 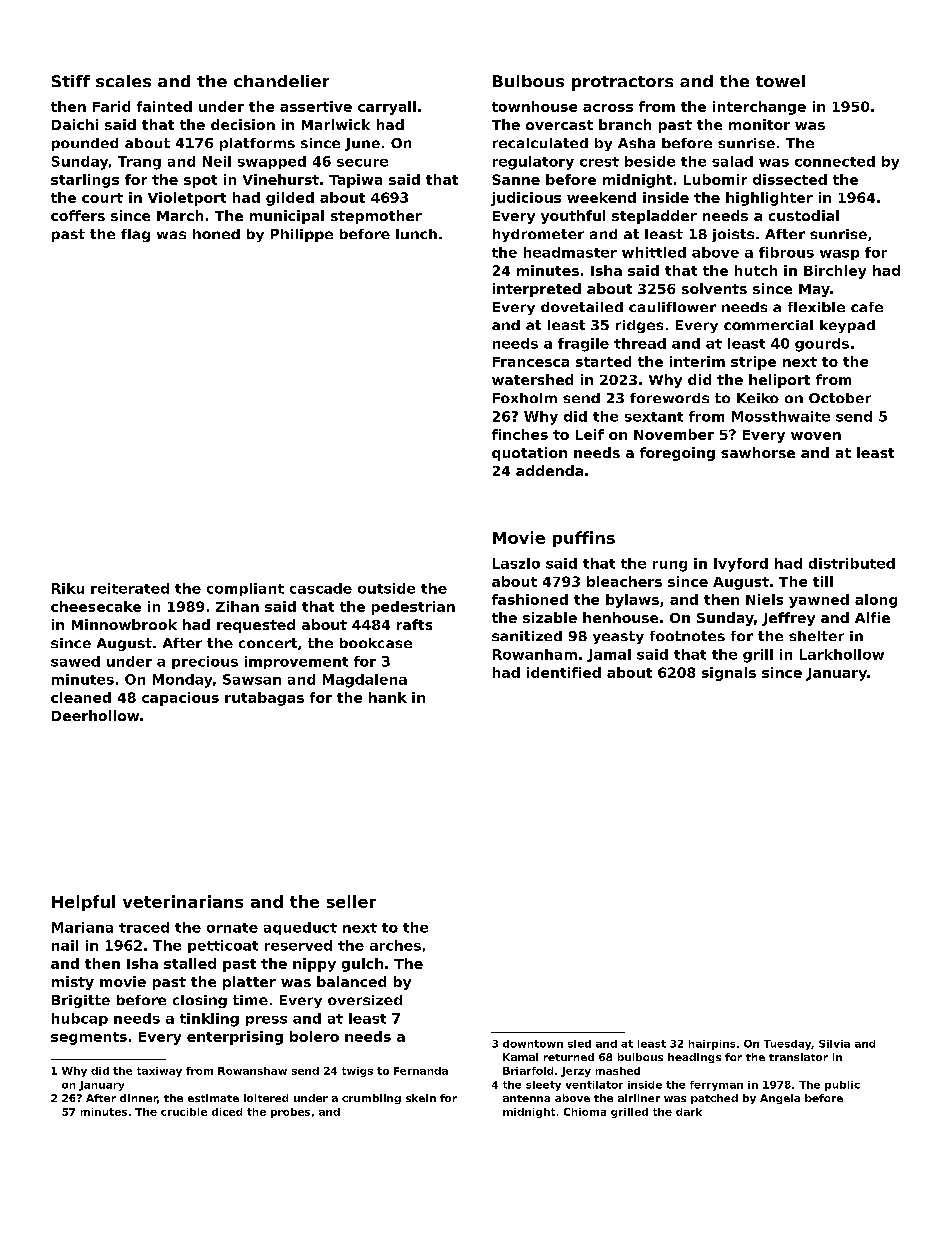 What do you see at coordinates (780, 81) in the screenshot?
I see `towel` at bounding box center [780, 81].
